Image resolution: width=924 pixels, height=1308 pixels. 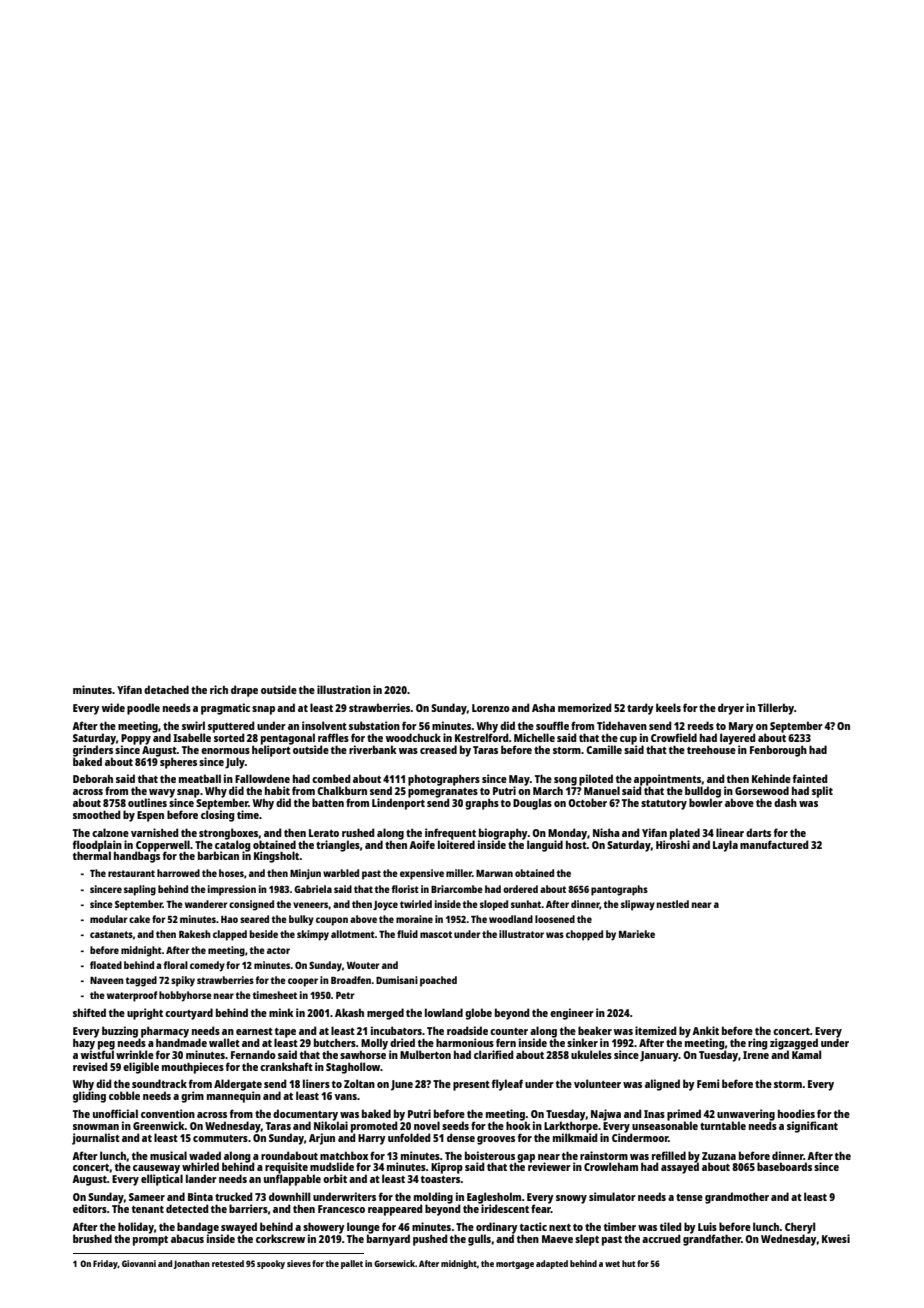 I want to click on keels, so click(x=668, y=707).
